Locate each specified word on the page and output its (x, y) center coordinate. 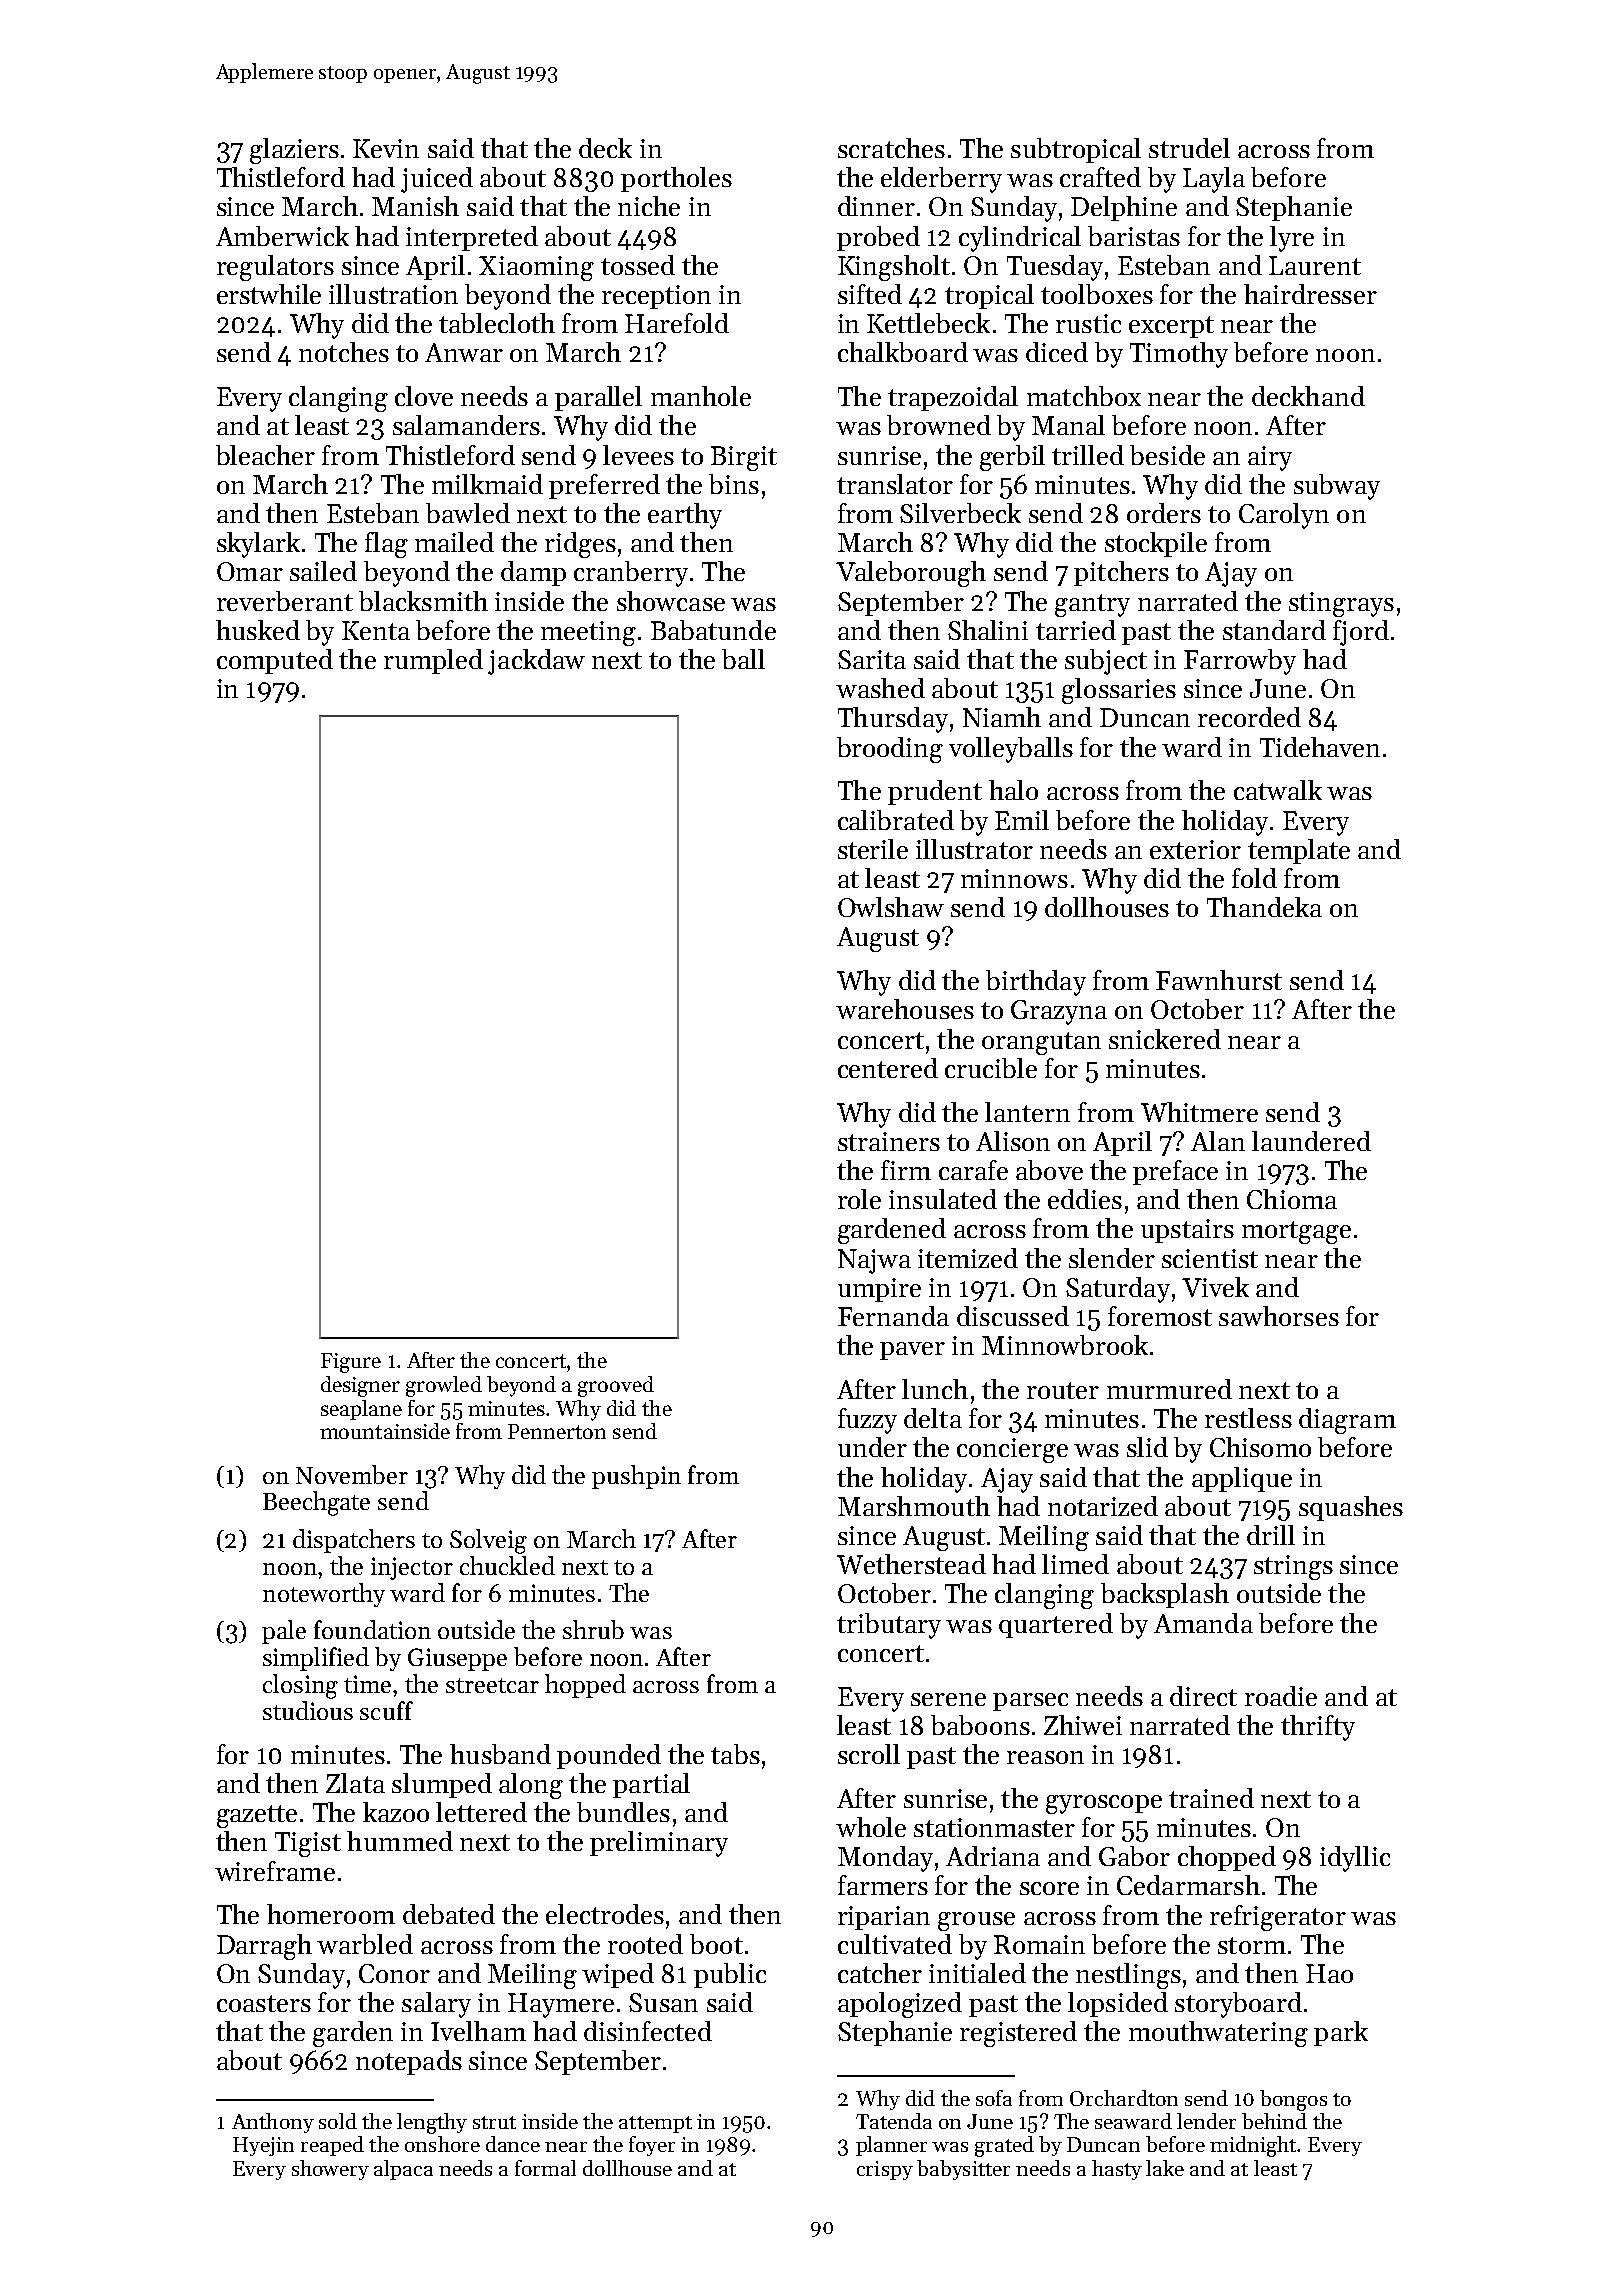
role (859, 1199)
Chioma (1292, 1199)
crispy (885, 2170)
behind (1274, 2121)
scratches (891, 148)
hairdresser (1310, 294)
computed (275, 661)
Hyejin (263, 2146)
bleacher (265, 455)
